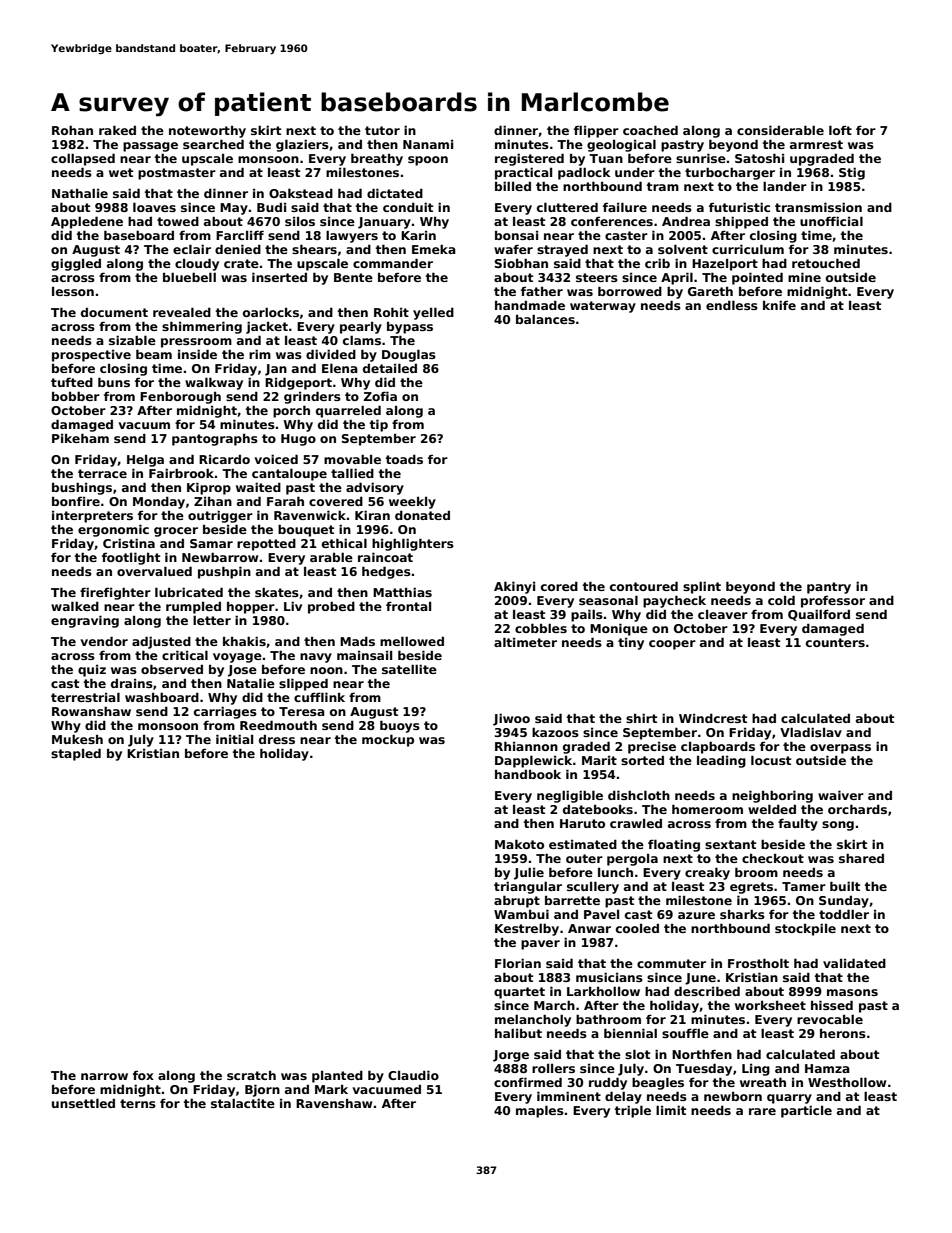 This screenshot has height=1233, width=952. What do you see at coordinates (603, 307) in the screenshot?
I see `waterway` at bounding box center [603, 307].
